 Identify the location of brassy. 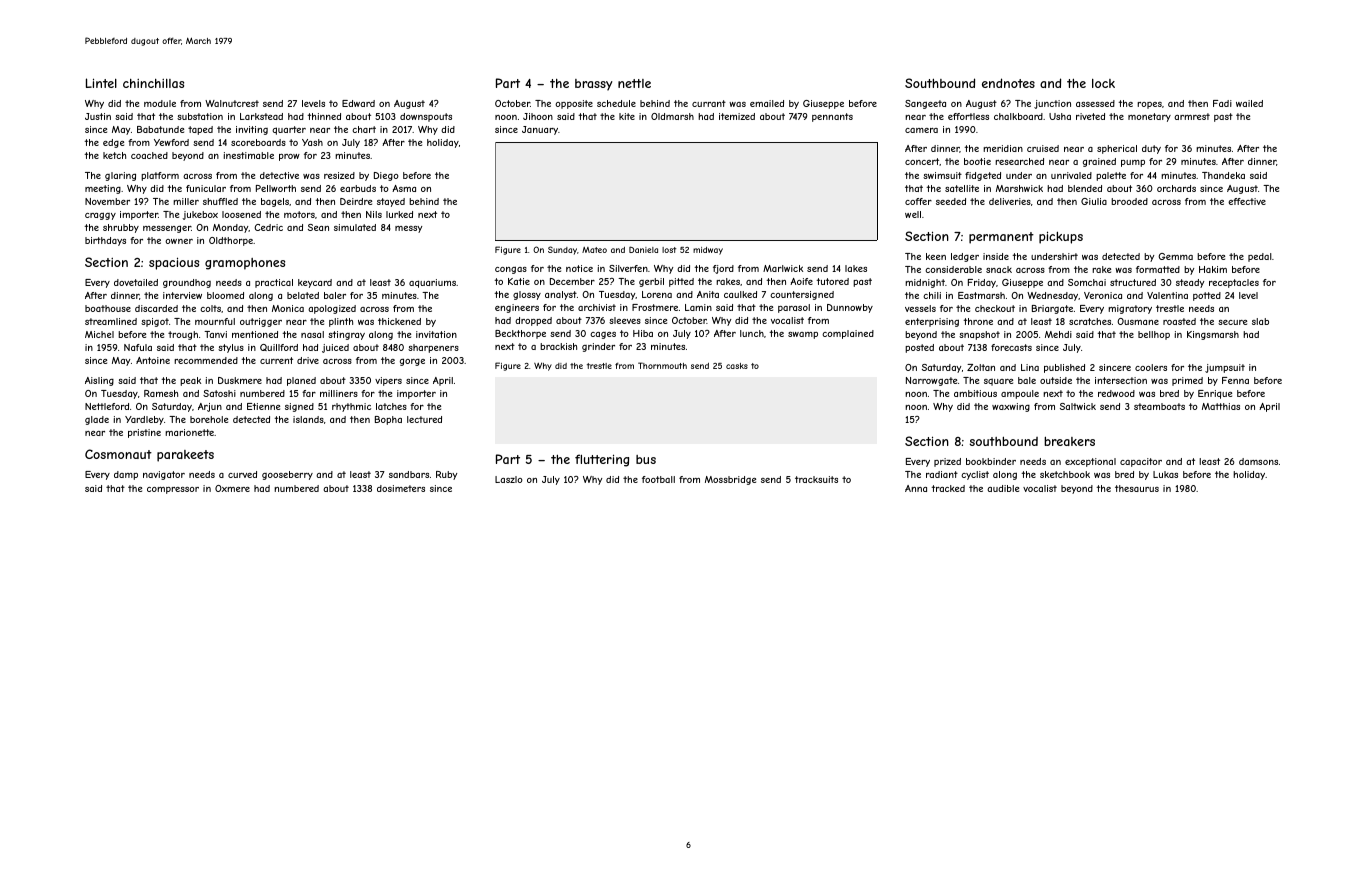
(594, 85).
